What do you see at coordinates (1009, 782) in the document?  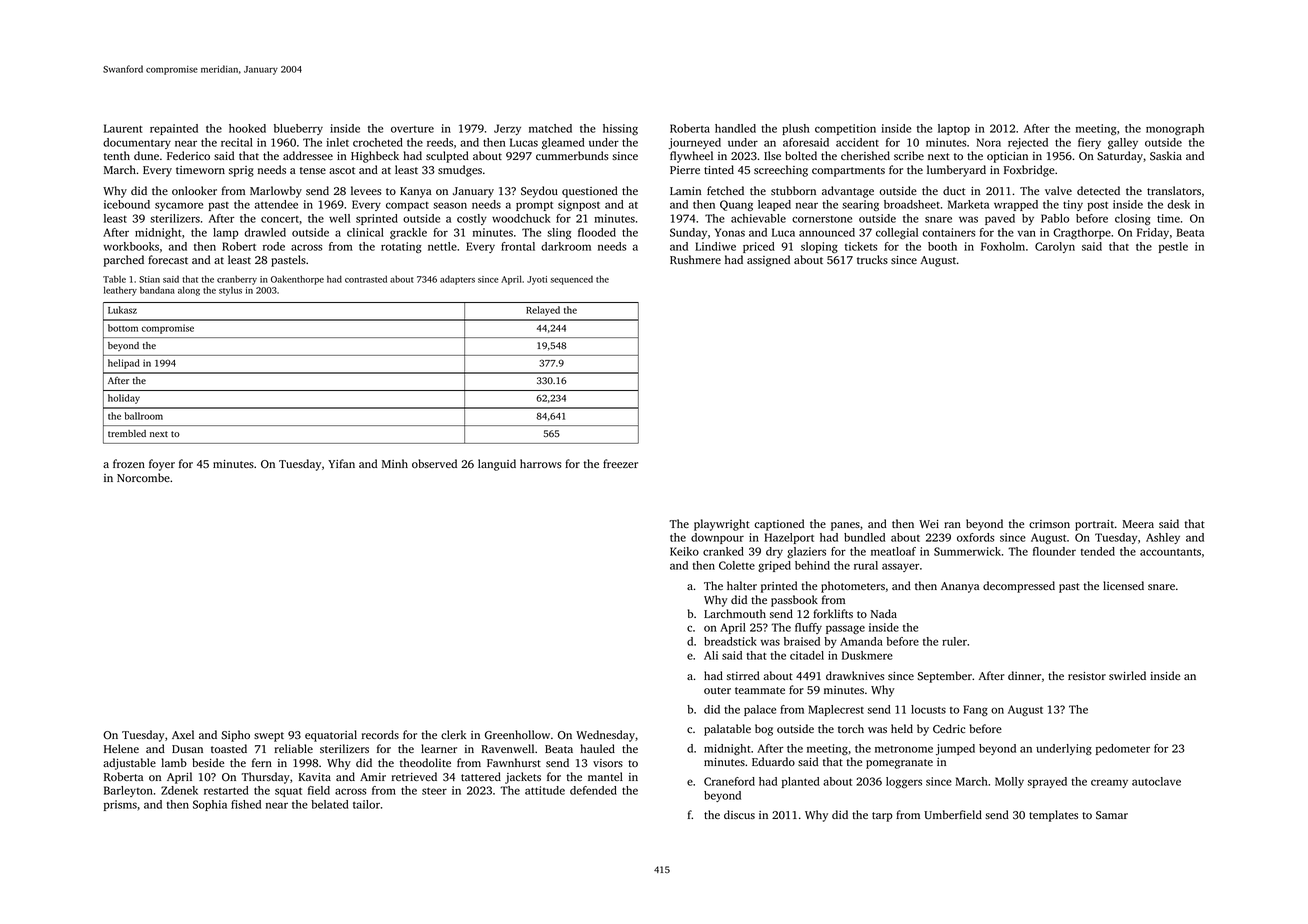 I see `Molly` at bounding box center [1009, 782].
